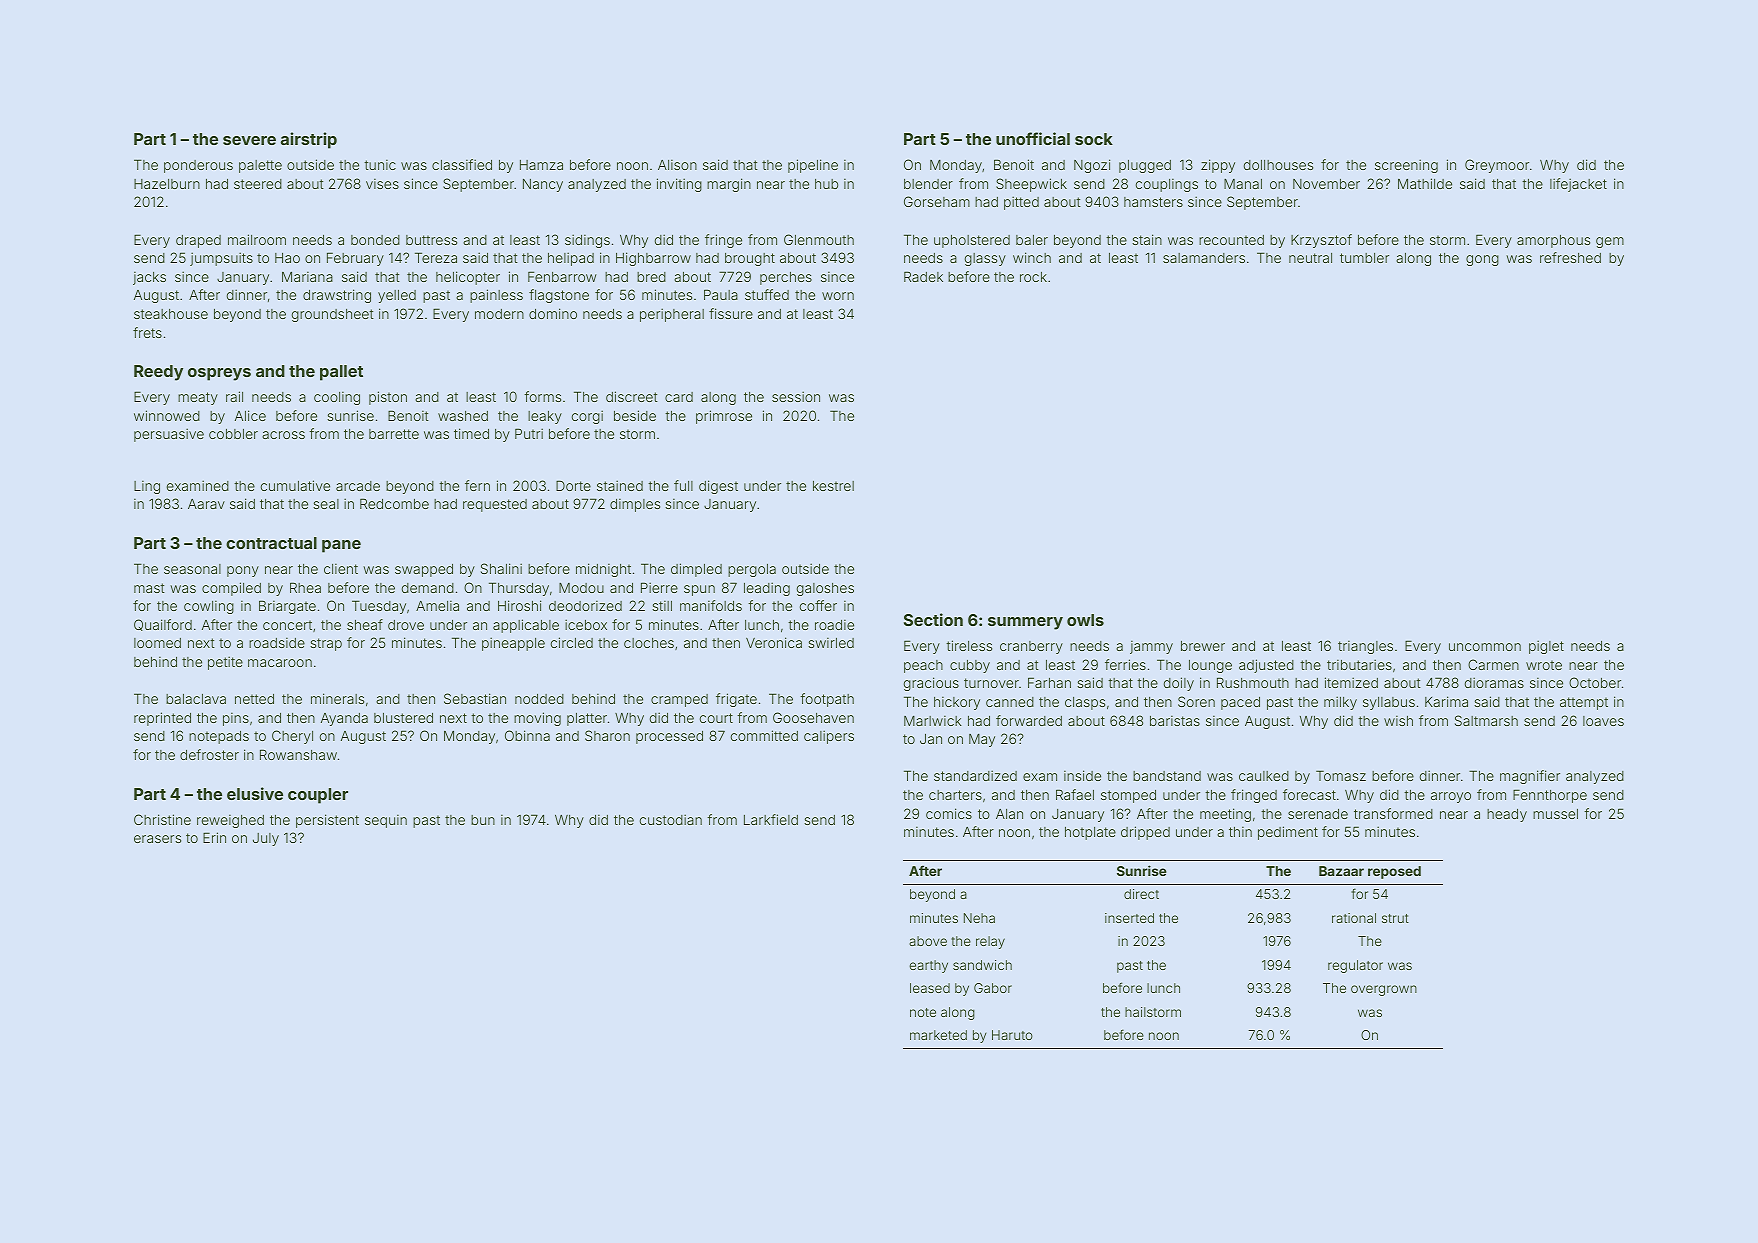 This image has height=1243, width=1758. I want to click on worn, so click(838, 296).
